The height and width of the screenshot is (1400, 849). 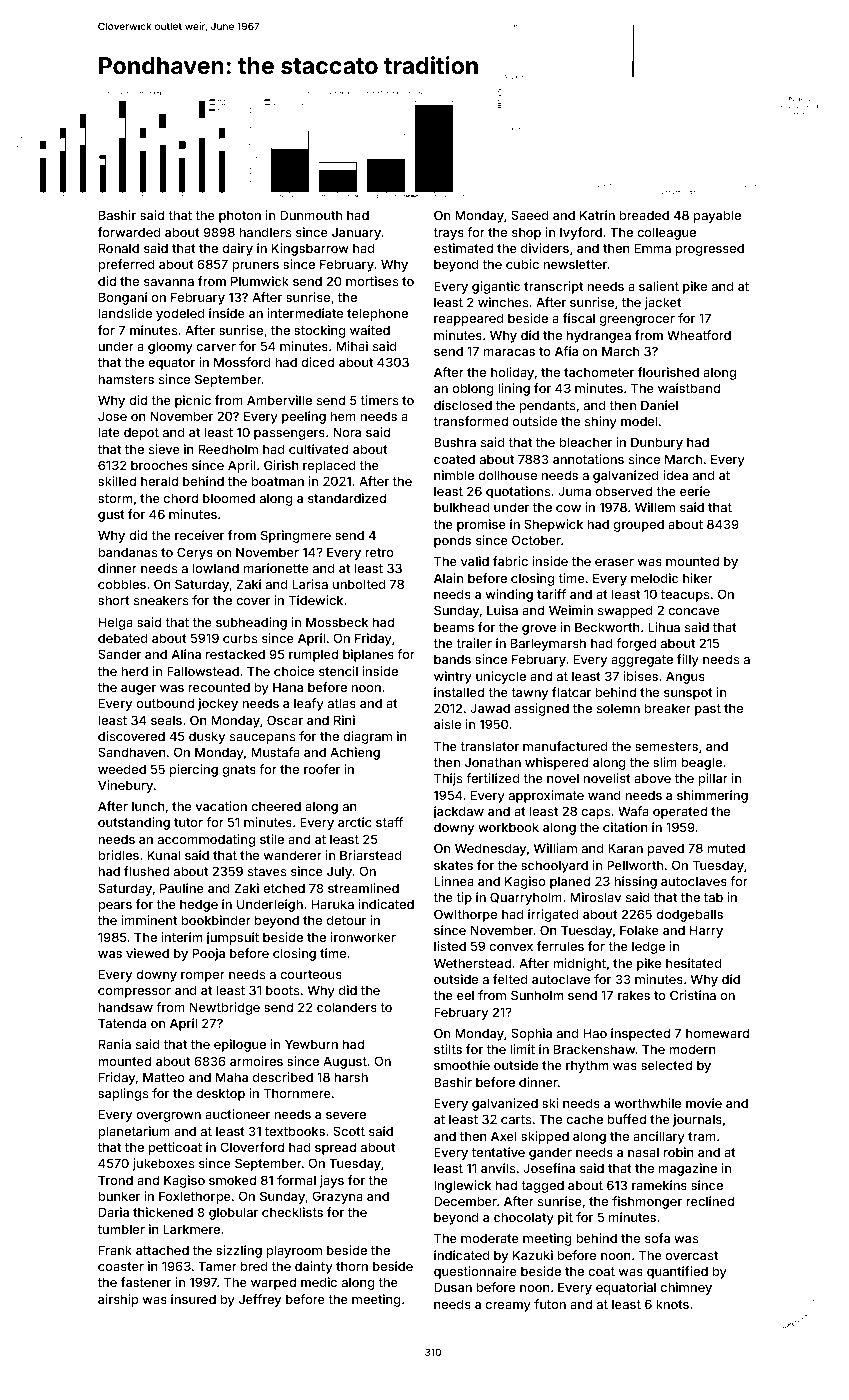 What do you see at coordinates (450, 946) in the screenshot?
I see `listed` at bounding box center [450, 946].
